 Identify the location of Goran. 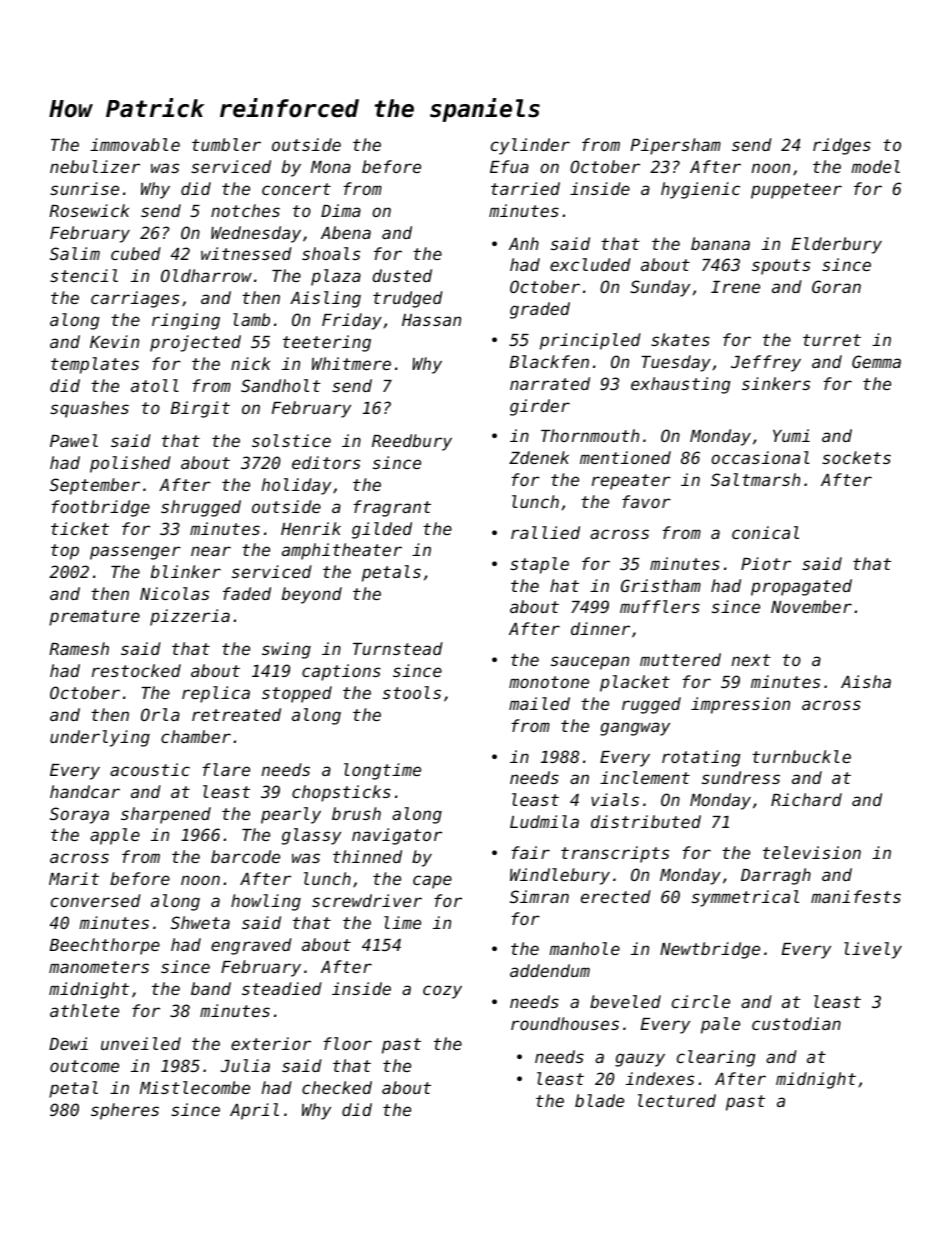
(836, 286).
